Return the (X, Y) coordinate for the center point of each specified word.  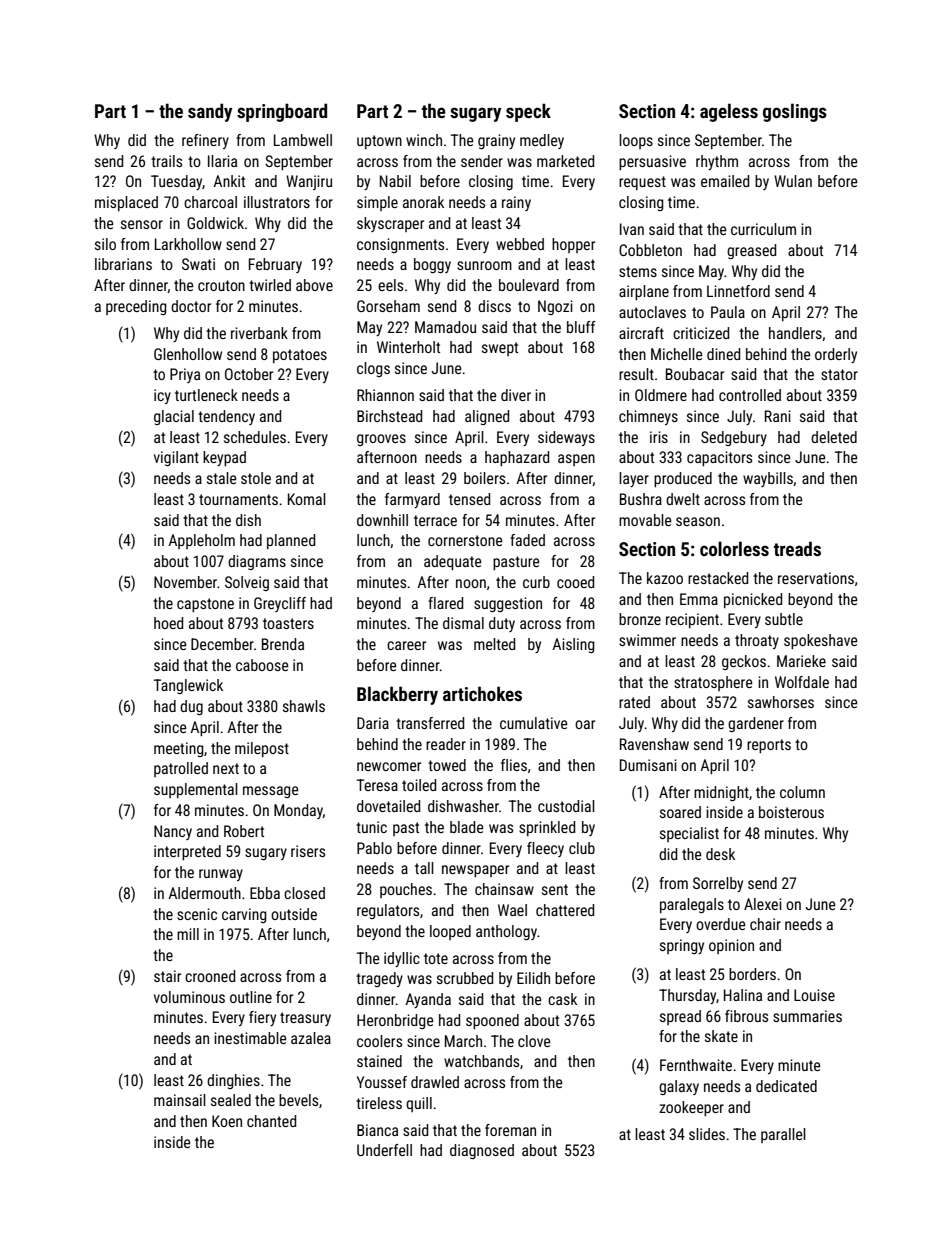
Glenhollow (188, 354)
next (226, 768)
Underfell (384, 1150)
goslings (795, 112)
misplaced (126, 203)
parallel (783, 1135)
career (406, 645)
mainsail (180, 1100)
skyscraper (390, 224)
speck (528, 112)
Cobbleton (650, 250)
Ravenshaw (654, 744)
